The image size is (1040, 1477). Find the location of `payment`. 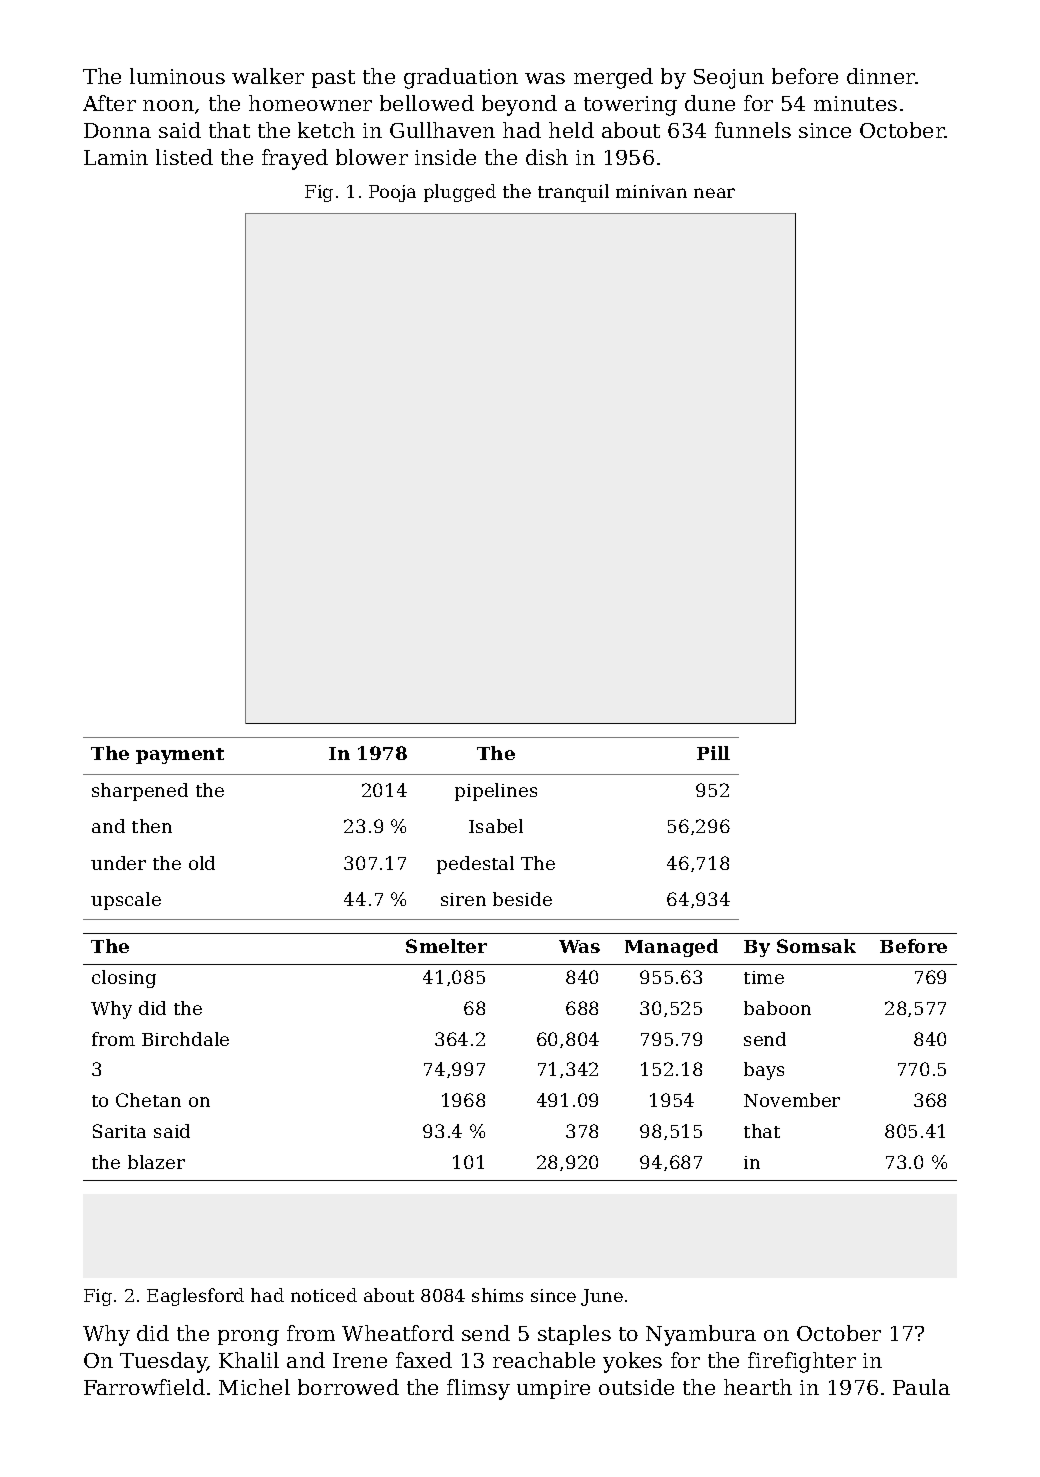

payment is located at coordinates (180, 756).
